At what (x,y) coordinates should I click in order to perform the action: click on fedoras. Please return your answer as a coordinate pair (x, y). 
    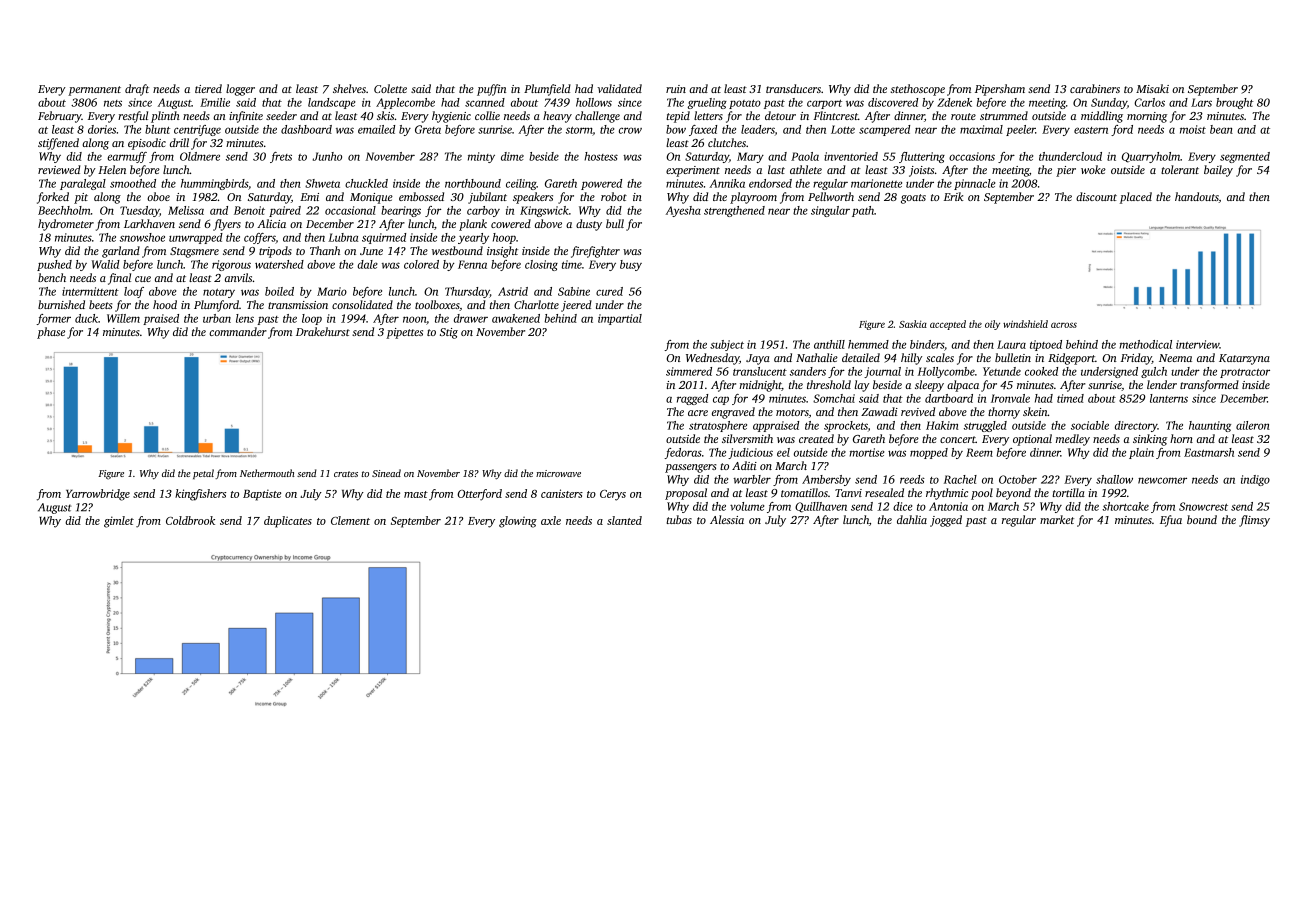
    Looking at the image, I should click on (683, 453).
